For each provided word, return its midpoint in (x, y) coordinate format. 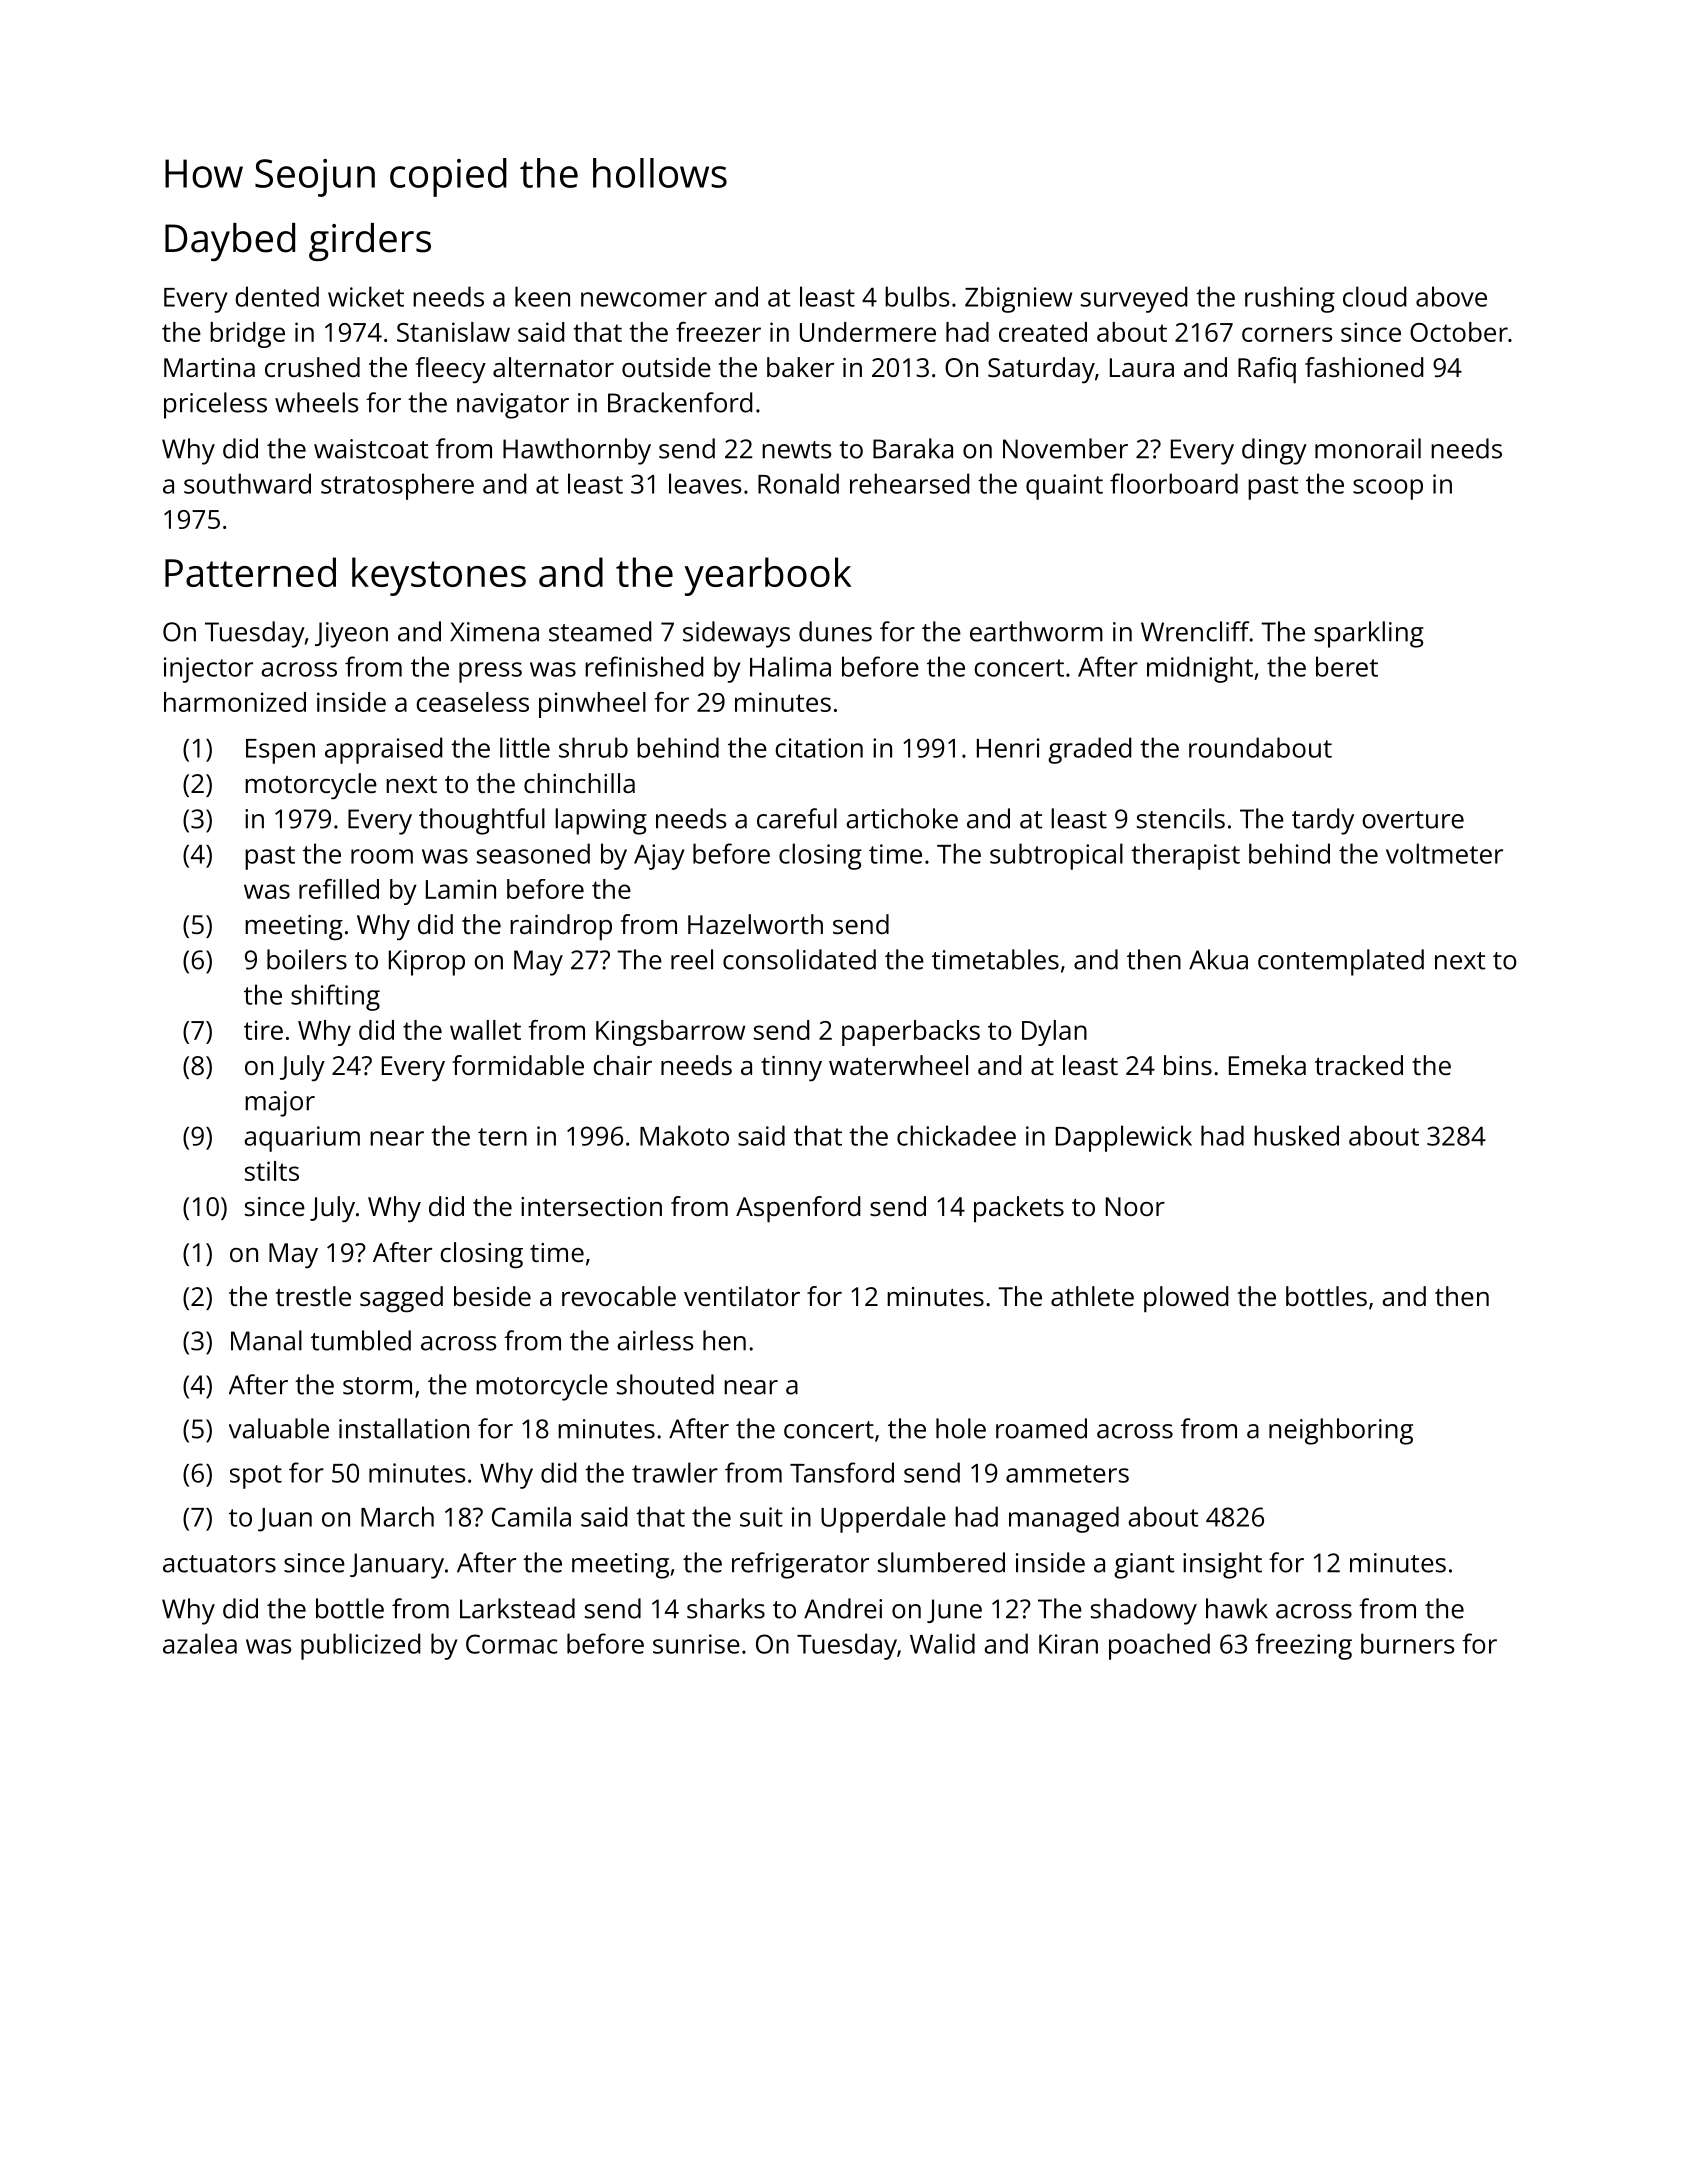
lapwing (601, 821)
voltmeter (1444, 853)
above (1451, 296)
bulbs (917, 296)
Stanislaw (453, 332)
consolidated (799, 959)
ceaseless (472, 702)
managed (1064, 1519)
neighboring (1341, 1431)
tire (263, 1030)
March (397, 1516)
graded (1089, 750)
